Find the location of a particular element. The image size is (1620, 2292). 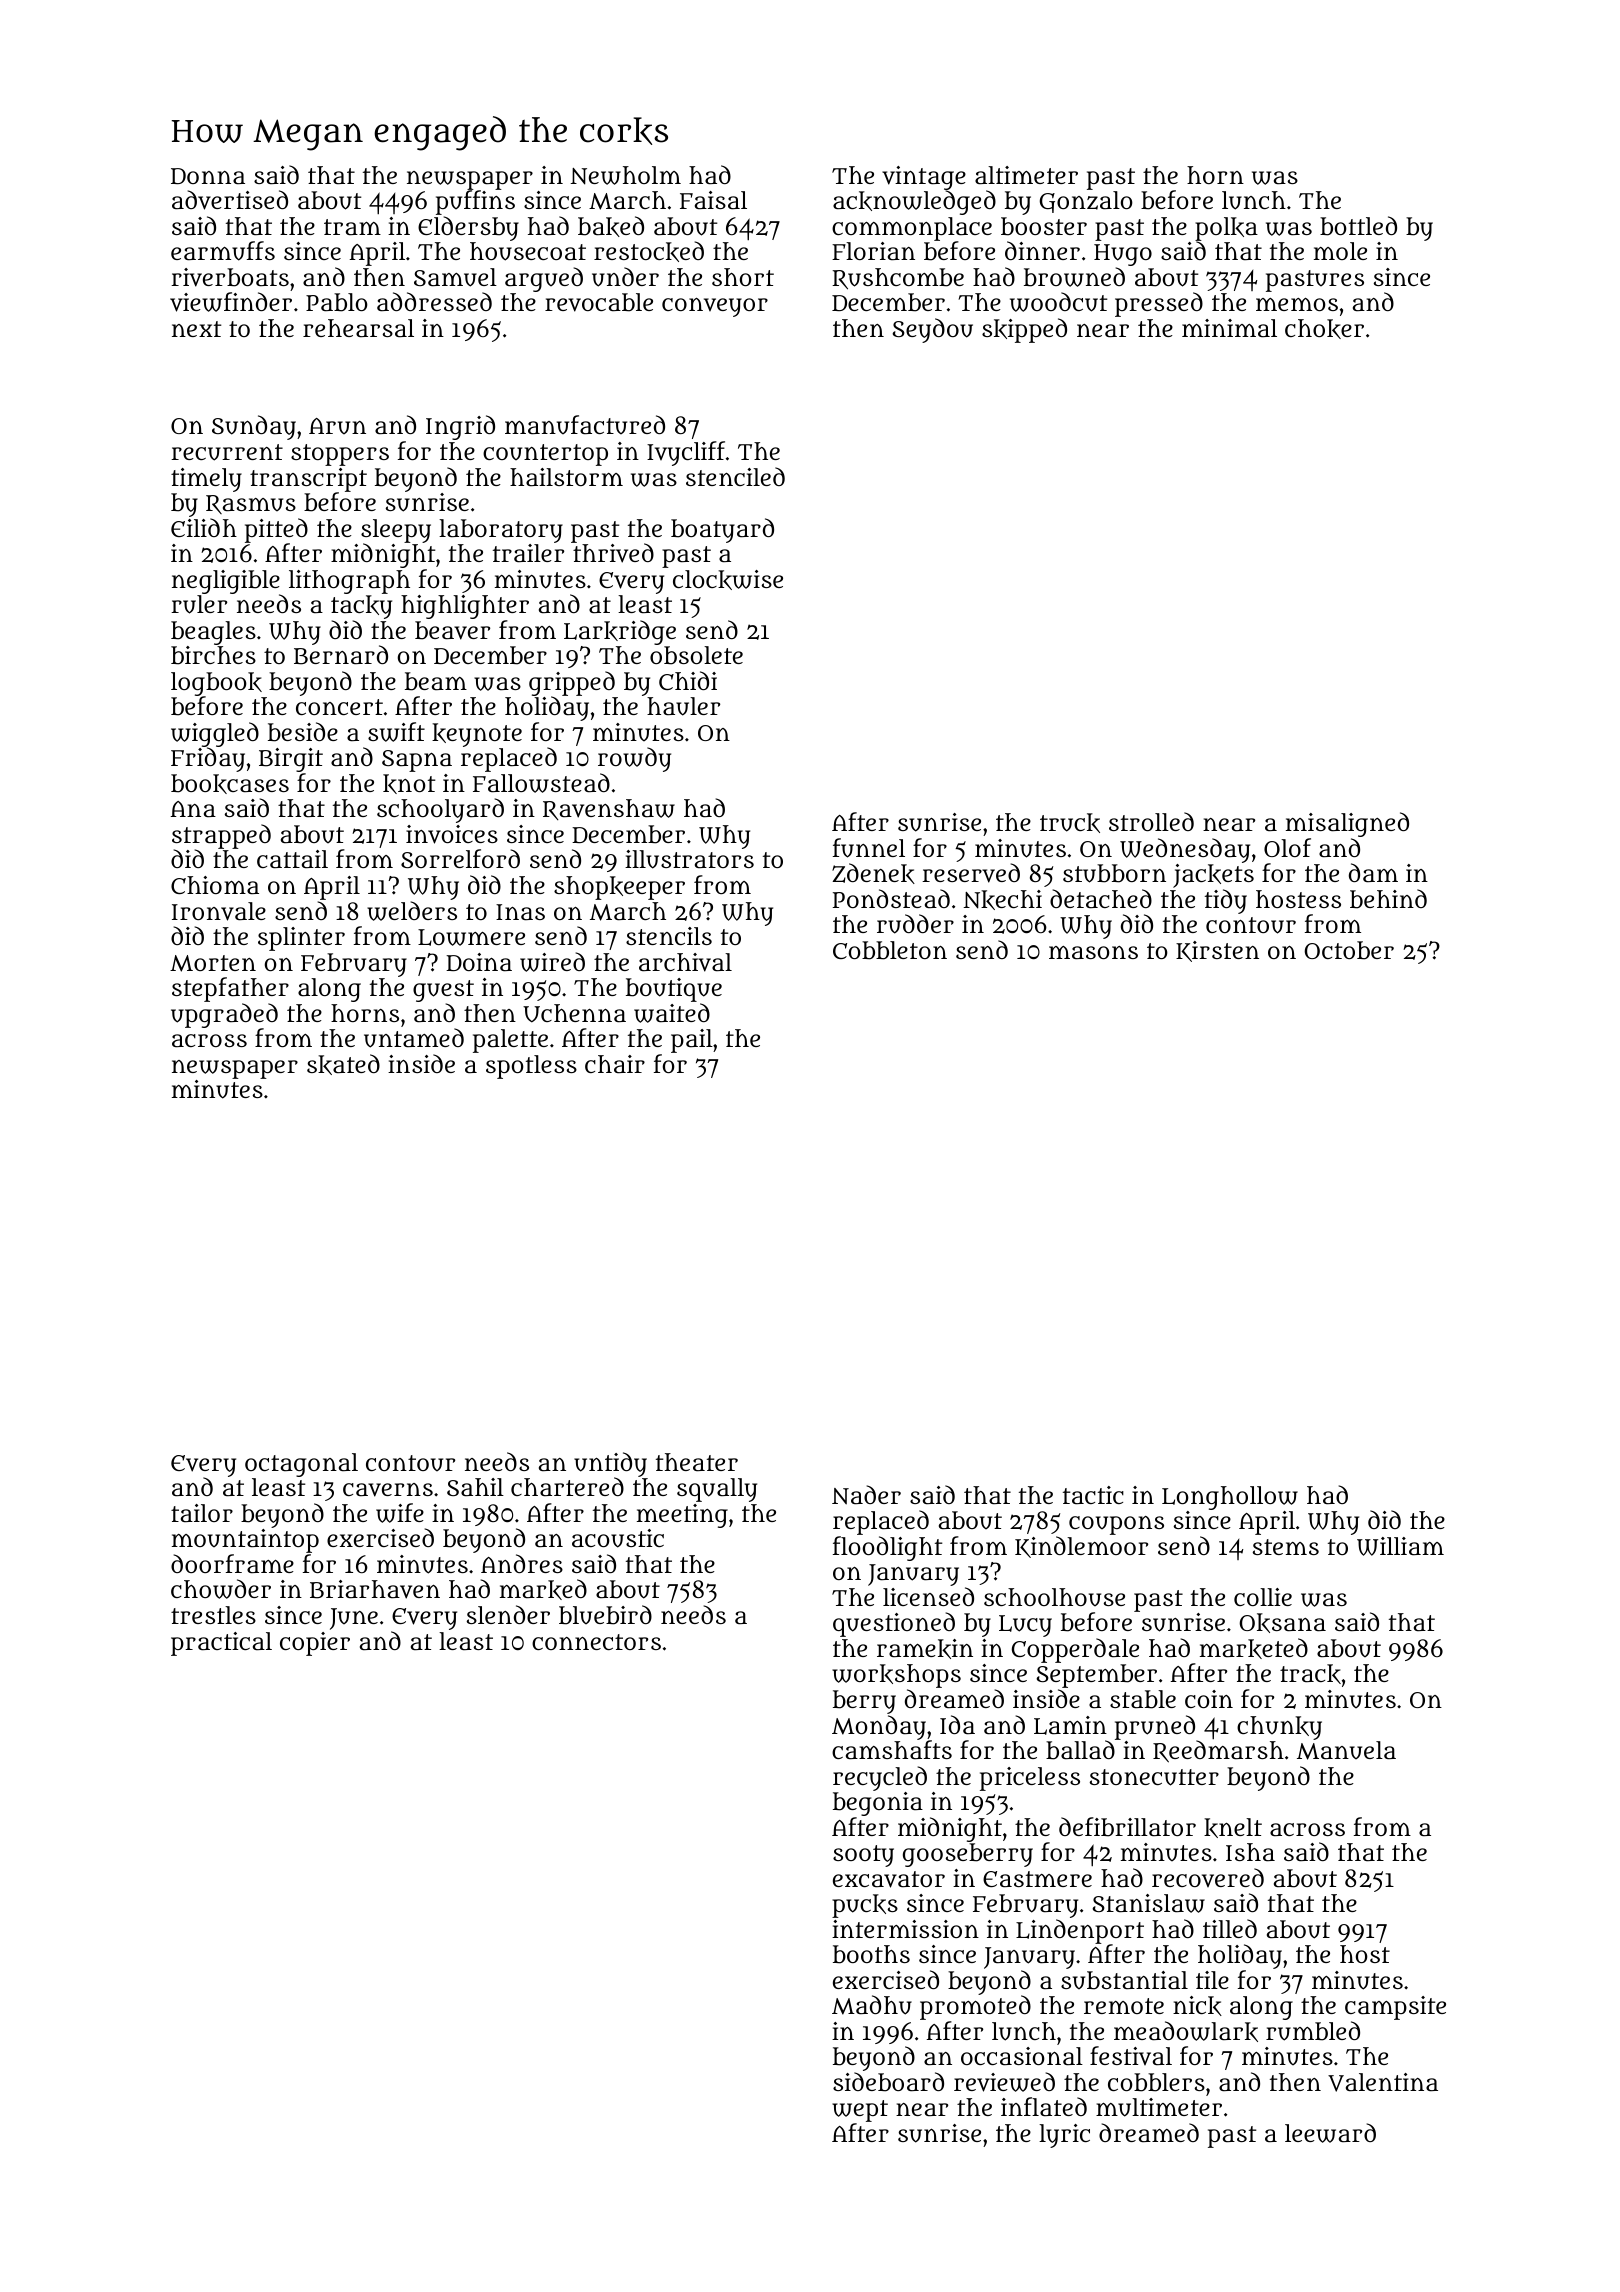

connectors is located at coordinates (596, 1642).
